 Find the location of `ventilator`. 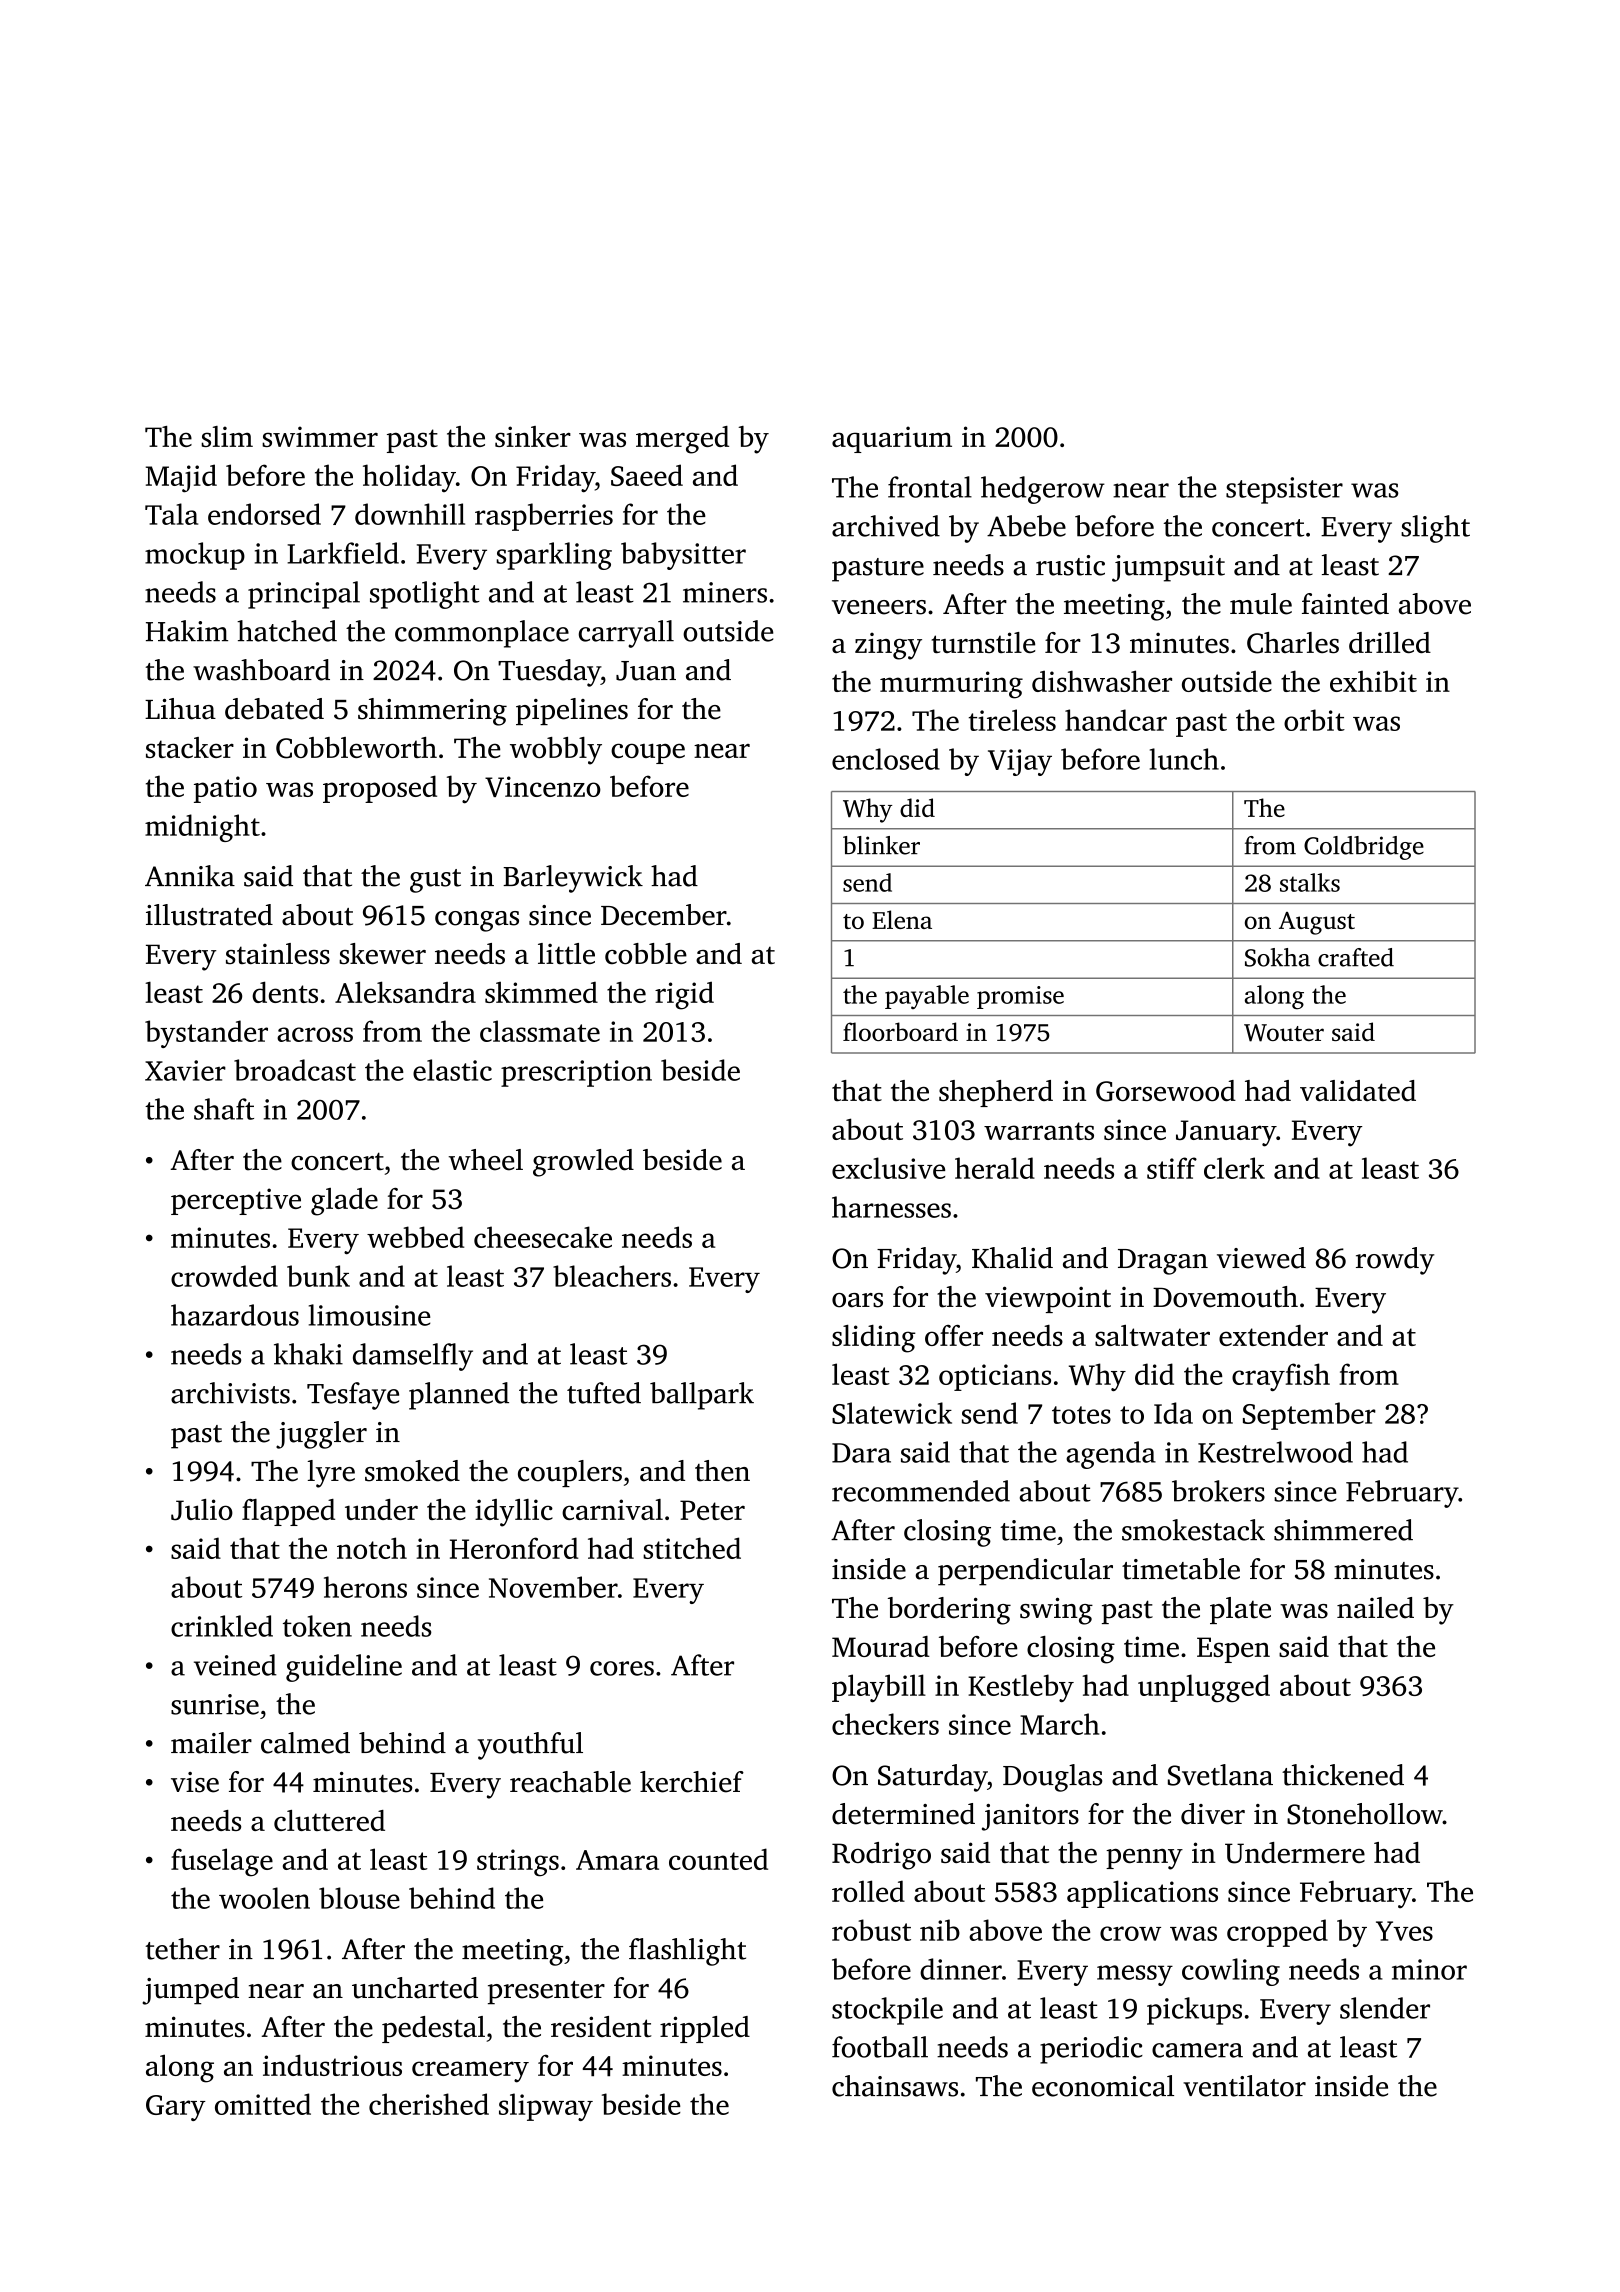

ventilator is located at coordinates (1244, 2086).
